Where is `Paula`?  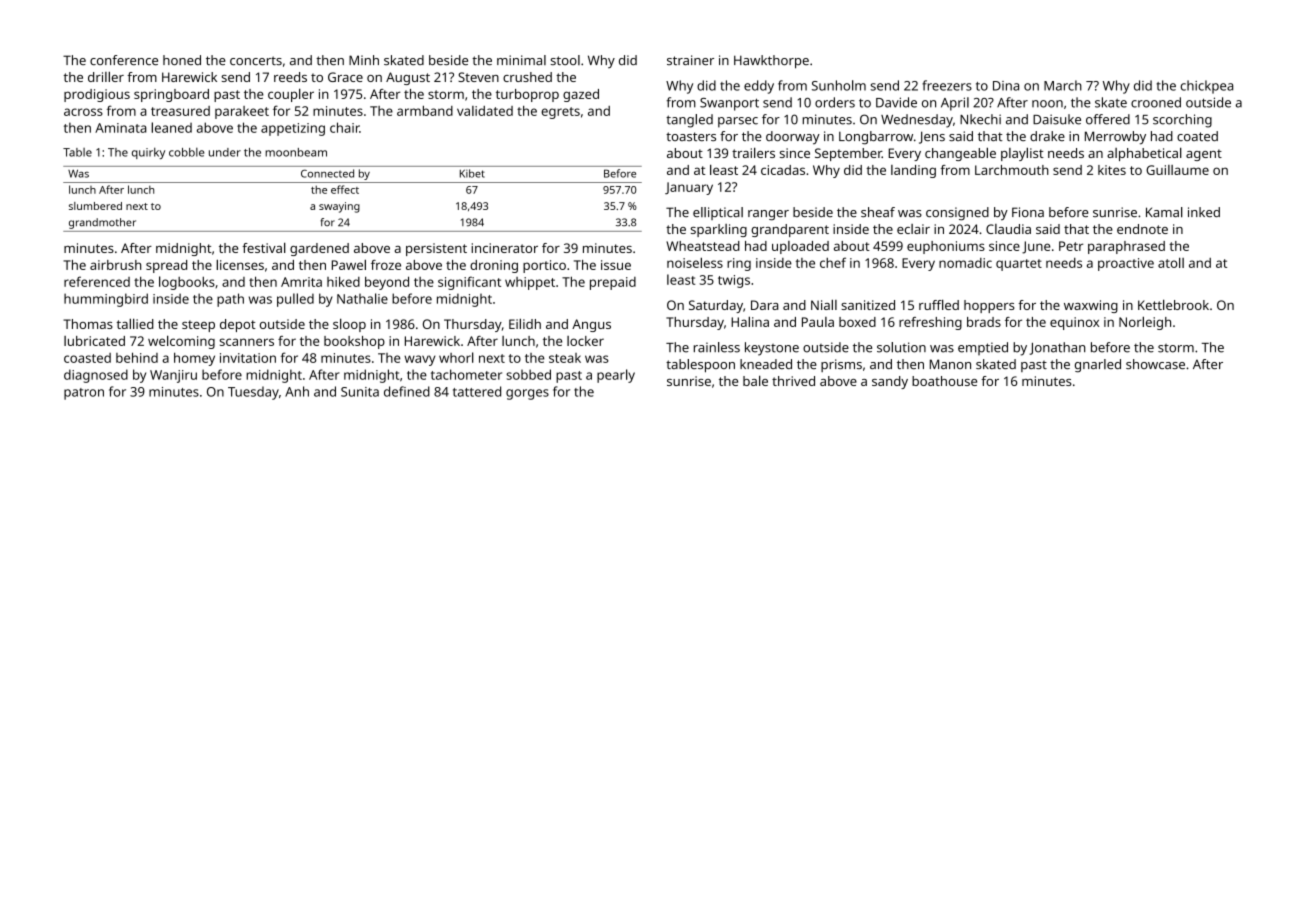 Paula is located at coordinates (818, 322).
